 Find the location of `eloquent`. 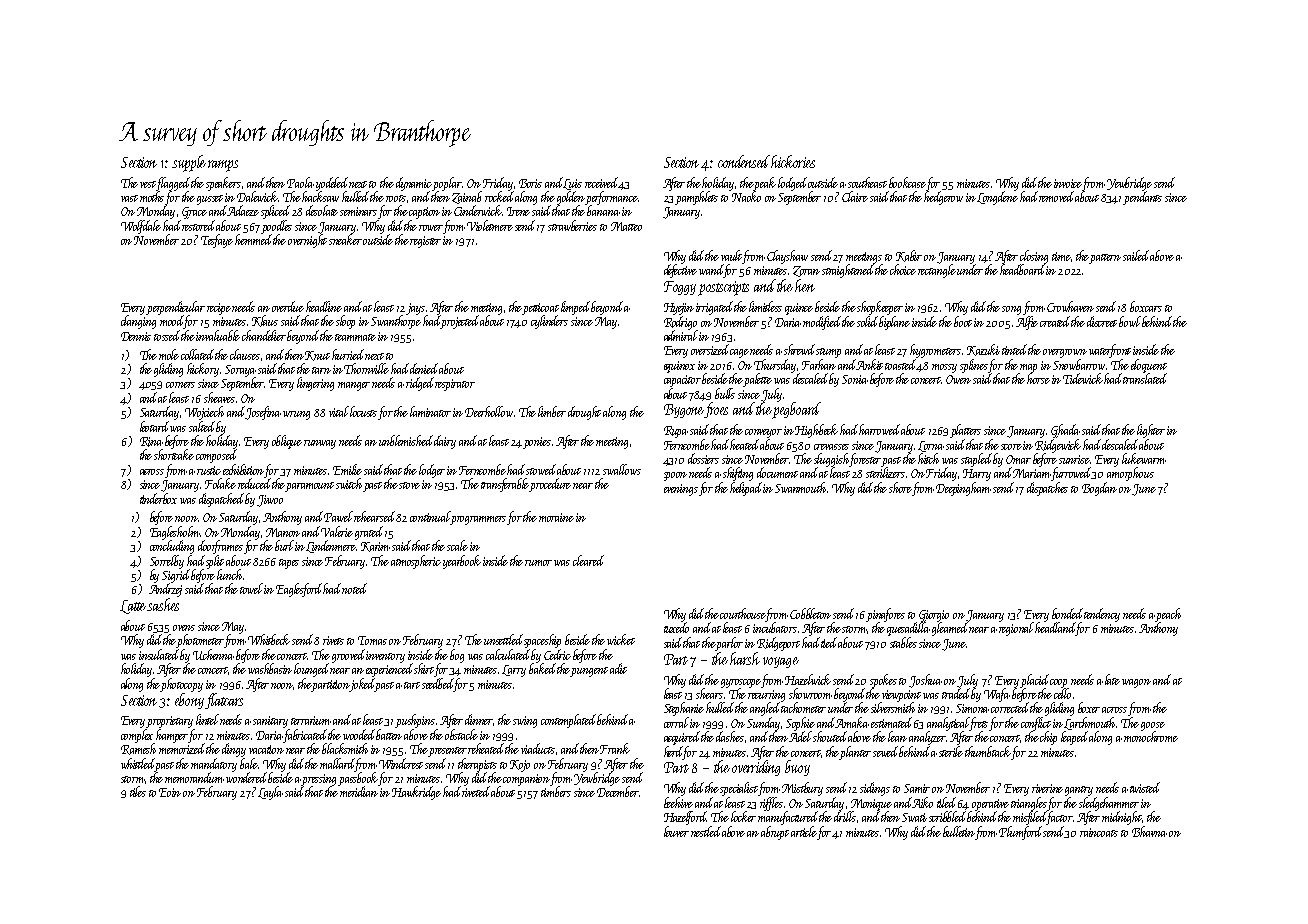

eloquent is located at coordinates (1149, 366).
